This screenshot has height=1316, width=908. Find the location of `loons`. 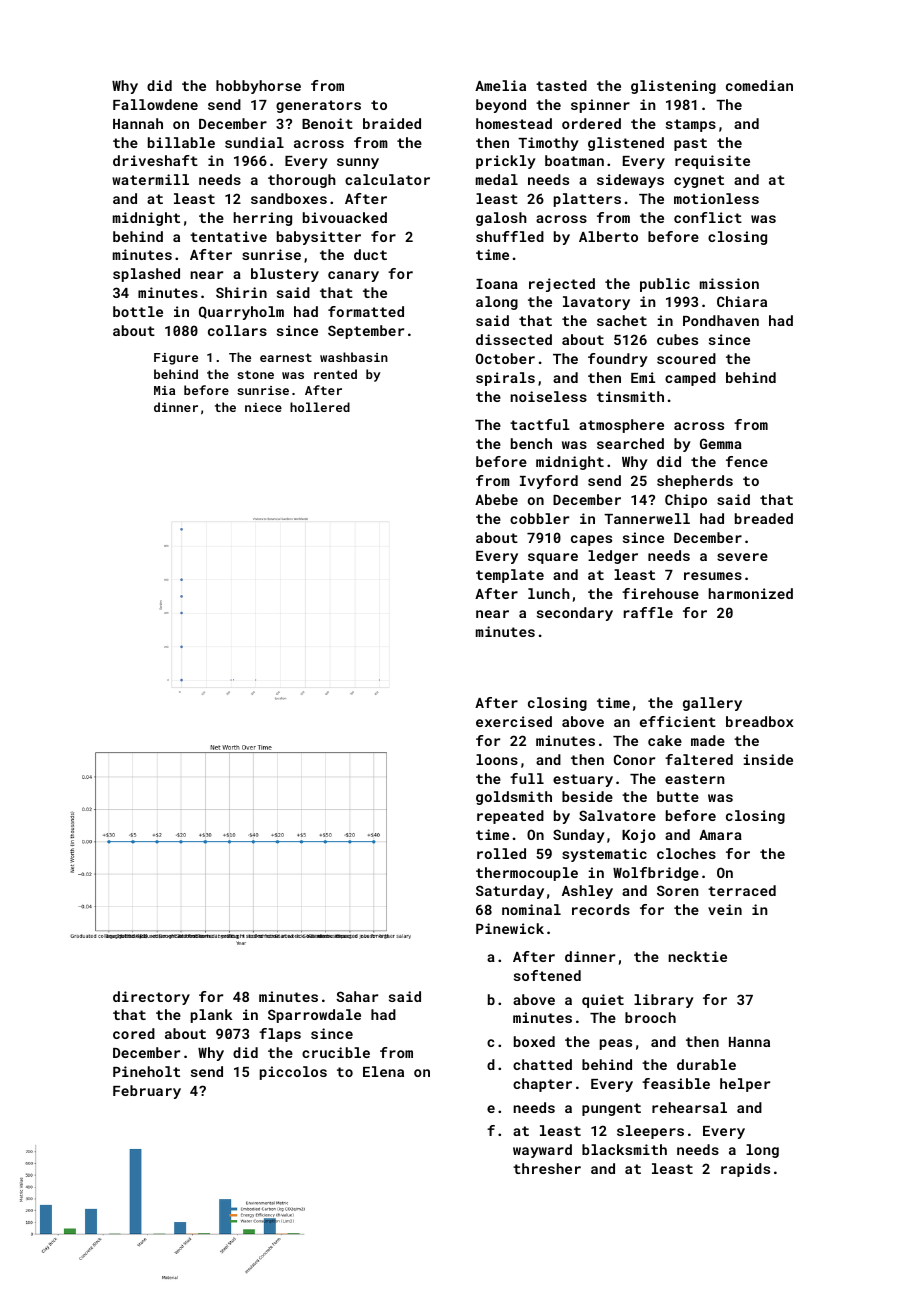

loons is located at coordinates (497, 759).
